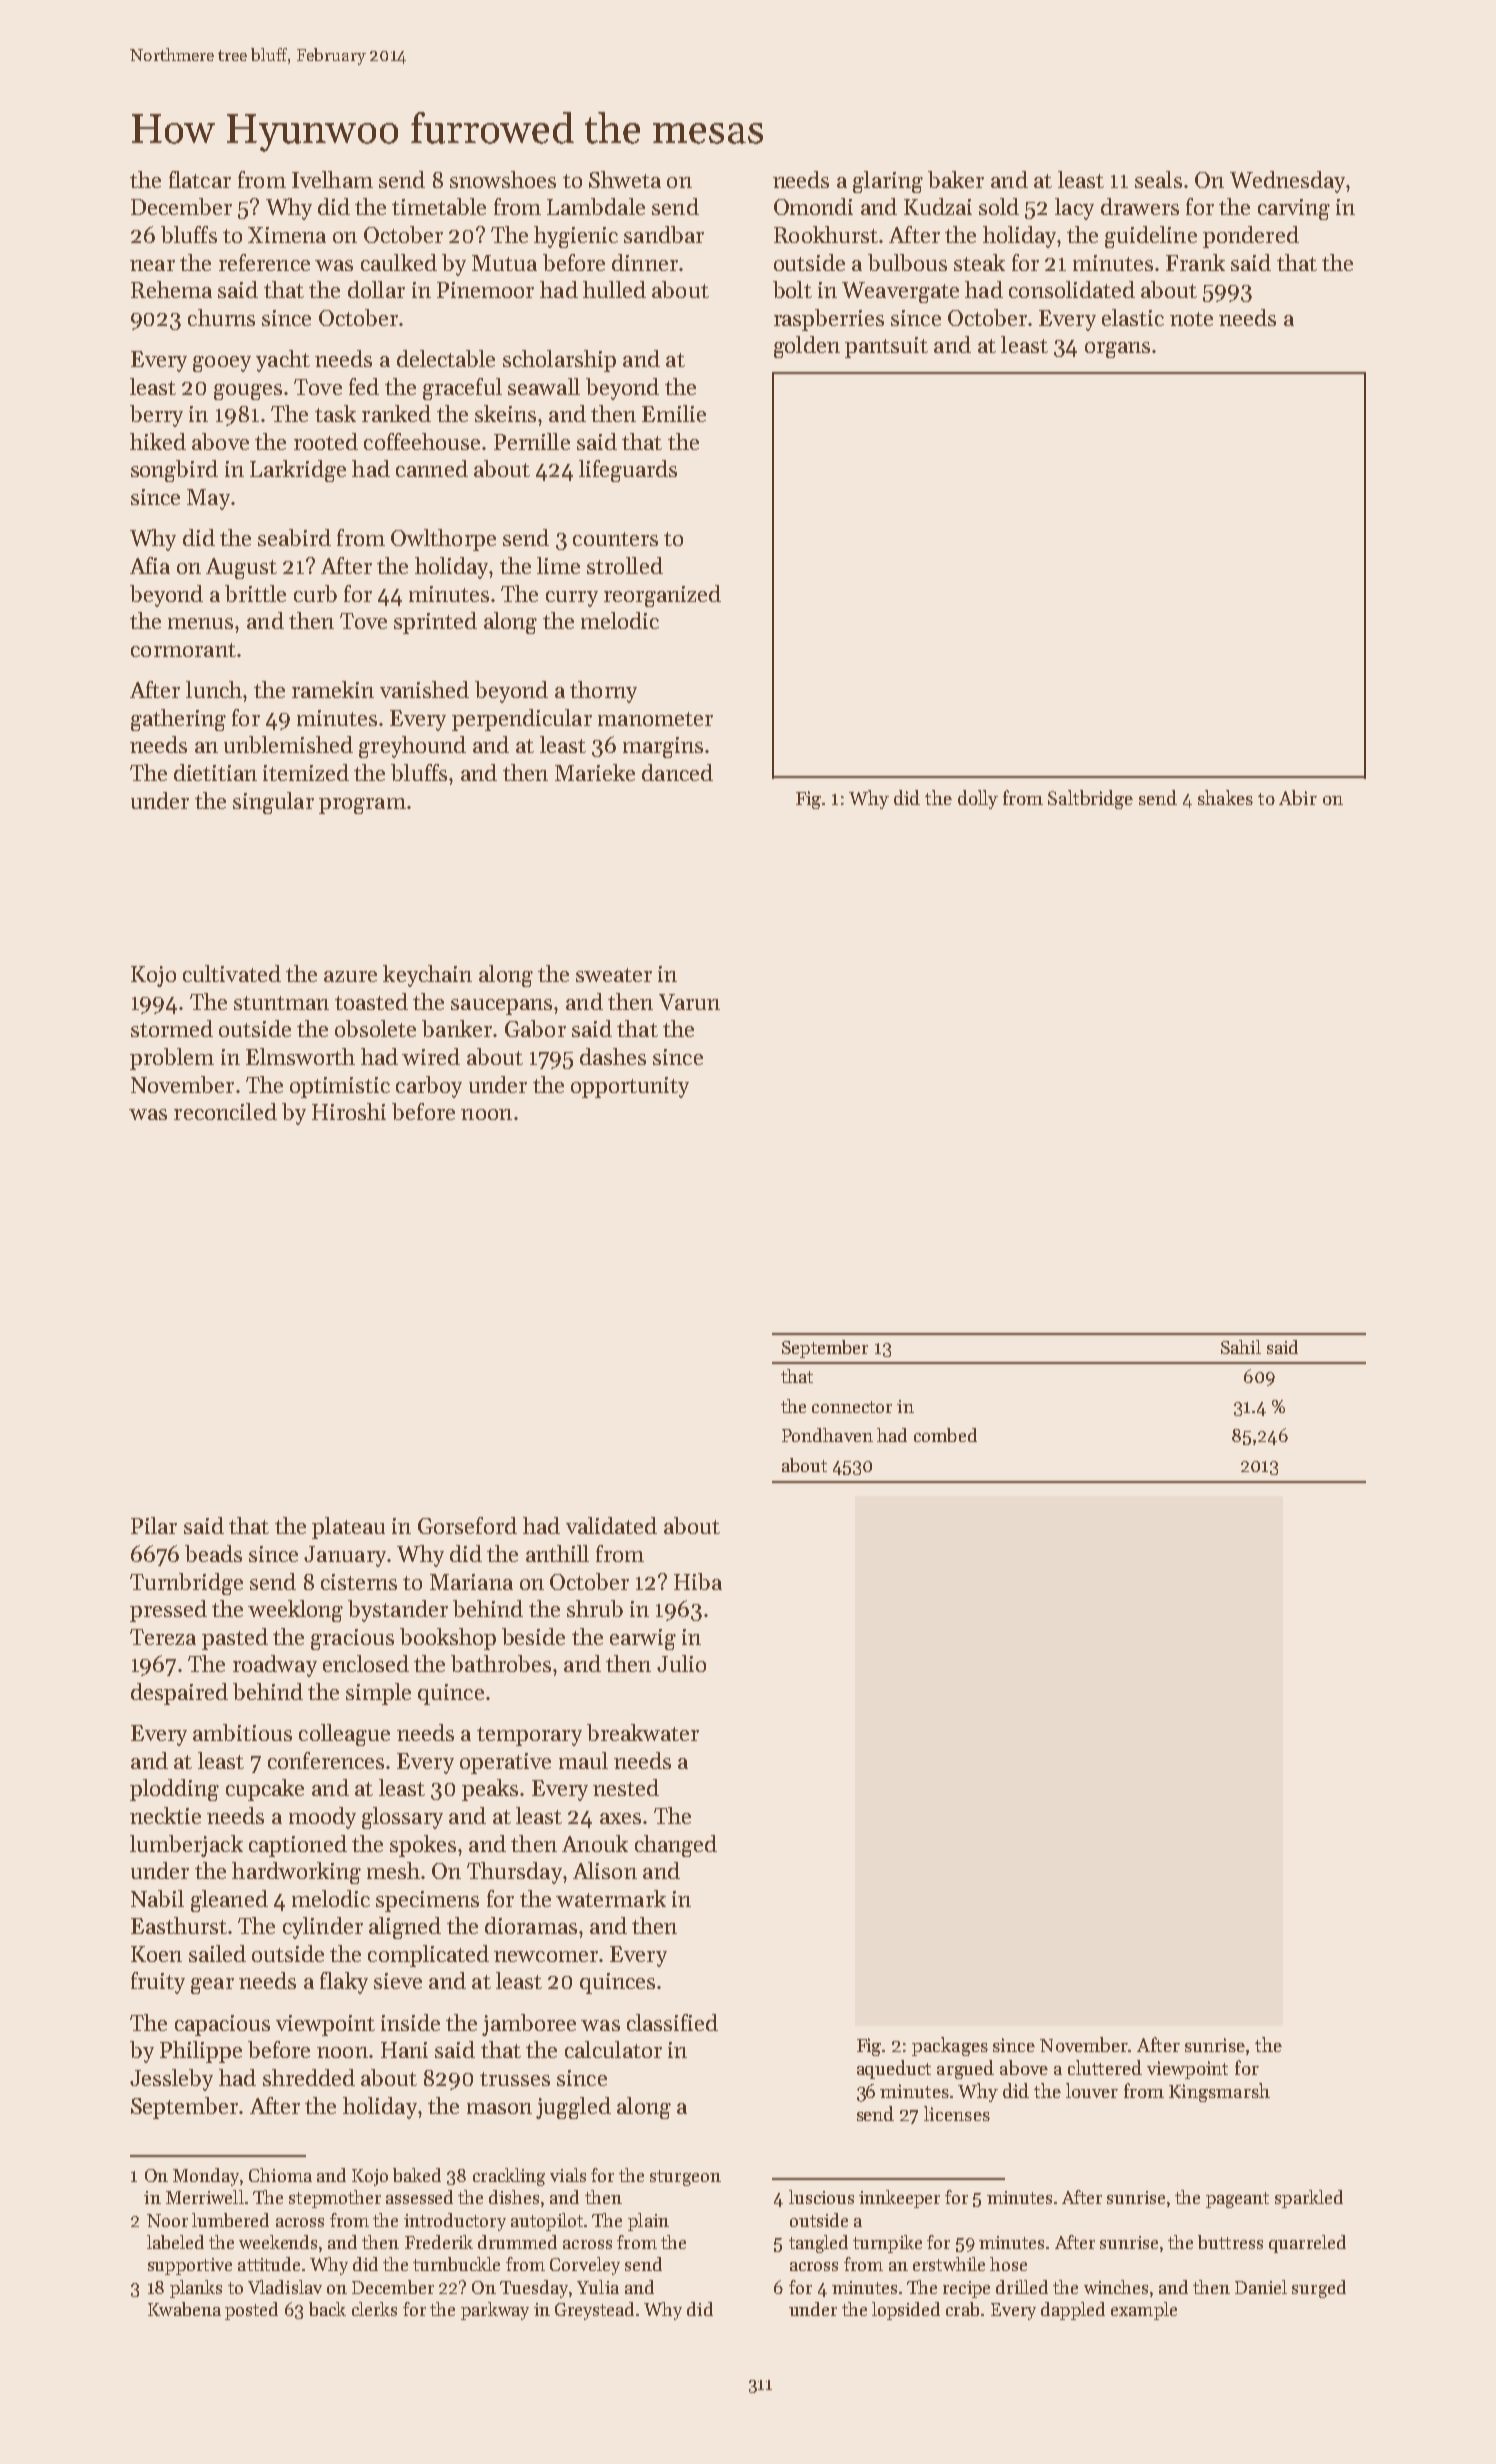 The width and height of the screenshot is (1496, 2464). I want to click on seals, so click(1158, 179).
